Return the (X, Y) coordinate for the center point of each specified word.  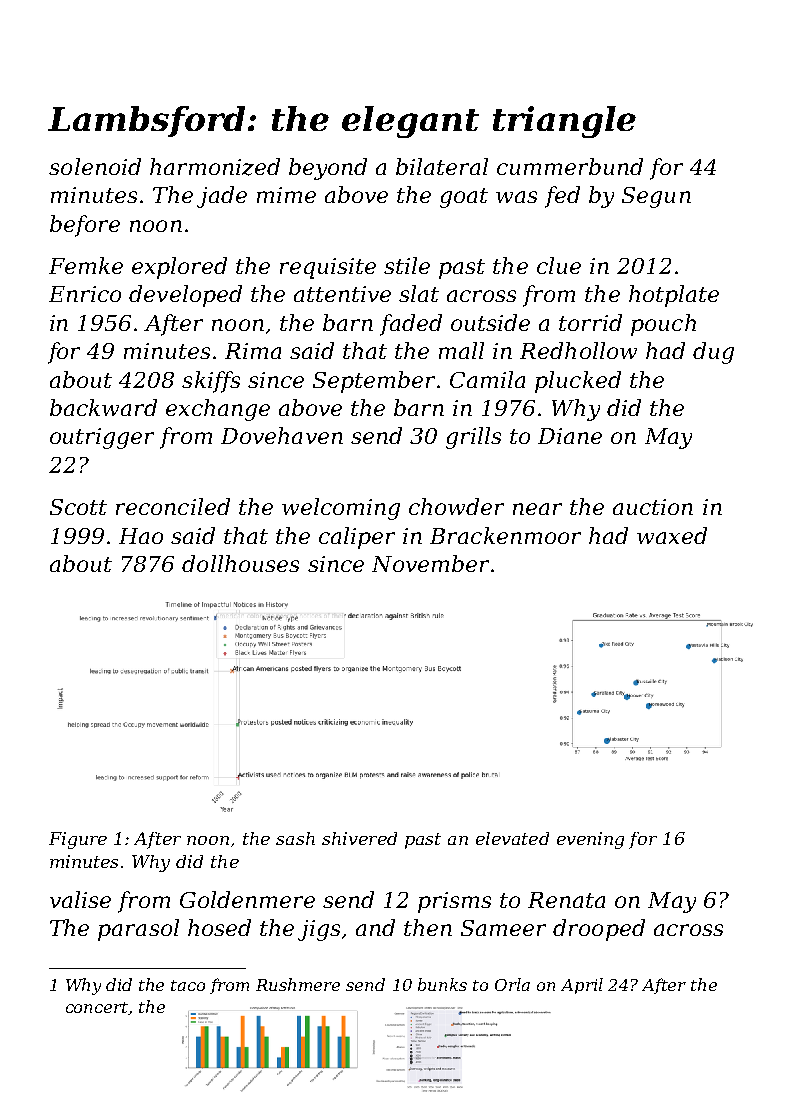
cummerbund (570, 166)
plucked (578, 382)
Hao (141, 536)
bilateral (442, 166)
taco (188, 985)
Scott (78, 507)
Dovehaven (282, 435)
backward (103, 407)
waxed (672, 535)
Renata (566, 900)
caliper (357, 538)
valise (80, 899)
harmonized (215, 167)
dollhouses (240, 563)
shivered (359, 838)
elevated (512, 838)
